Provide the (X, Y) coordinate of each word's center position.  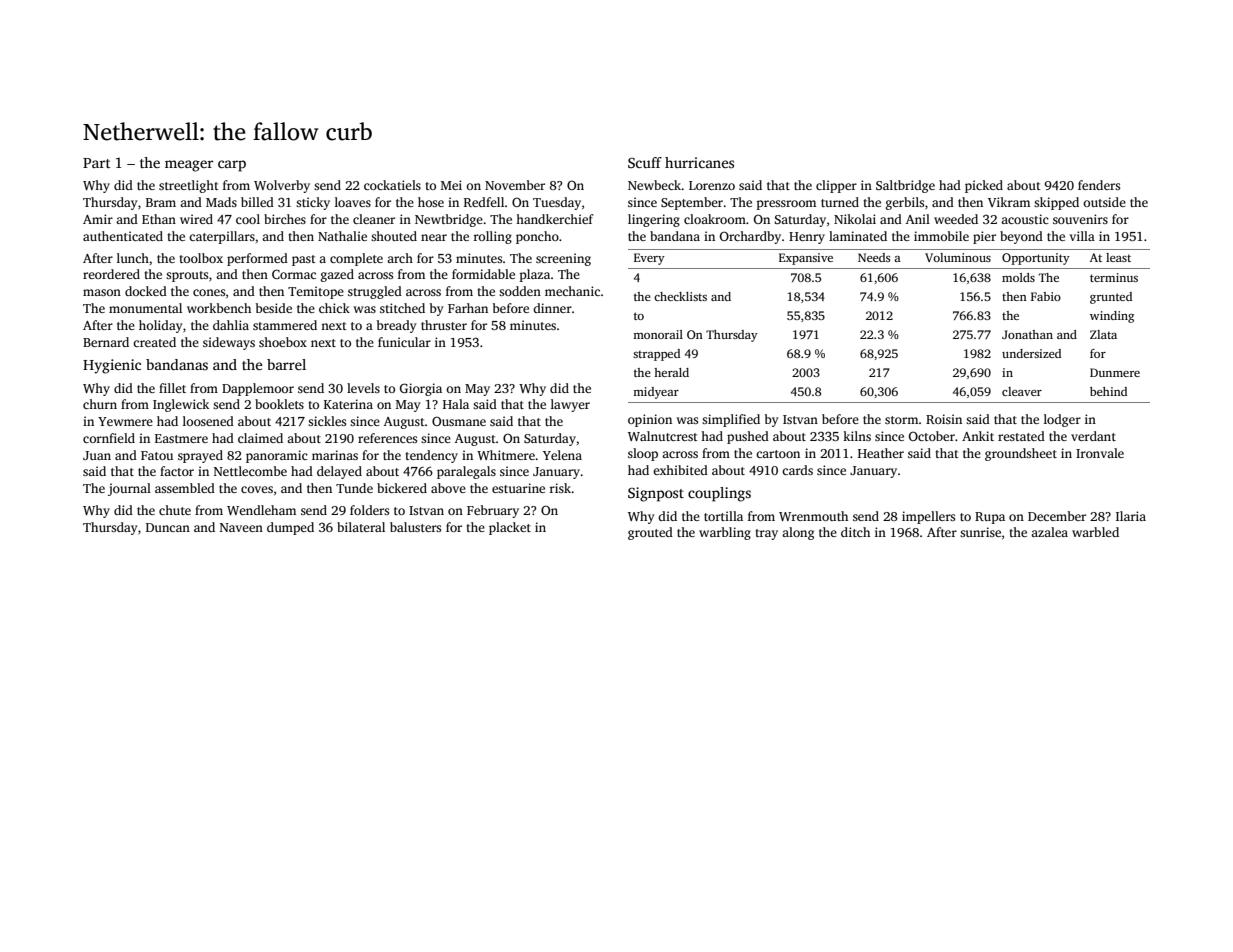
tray (766, 534)
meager (189, 166)
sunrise (980, 532)
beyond (1021, 237)
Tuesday (557, 203)
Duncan (168, 527)
